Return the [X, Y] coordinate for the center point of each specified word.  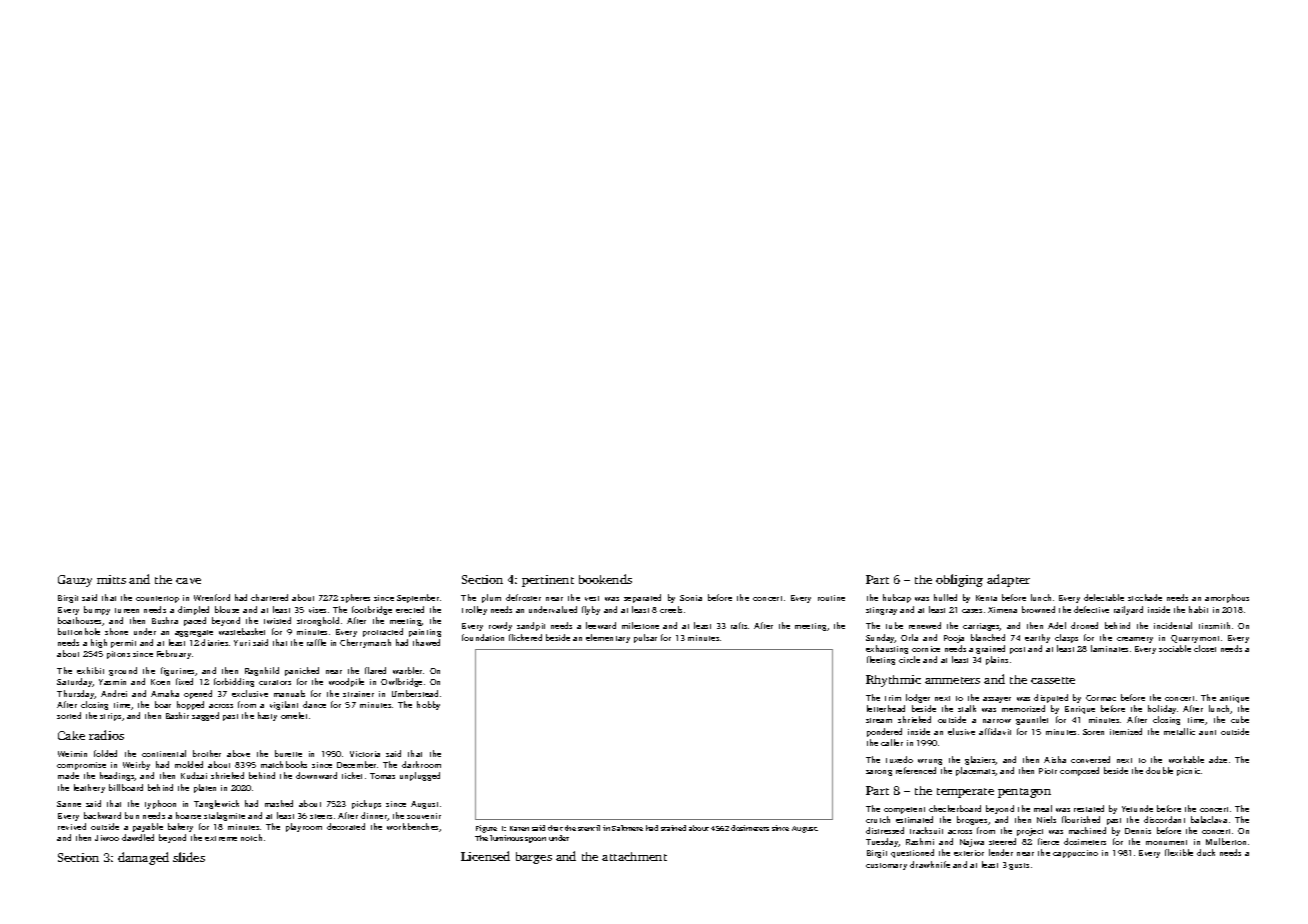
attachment [634, 856]
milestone [640, 625]
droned [1084, 625]
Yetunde [1137, 808]
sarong [879, 773]
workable [1186, 759]
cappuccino [1075, 854]
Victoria [365, 754]
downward [316, 775]
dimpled [193, 610]
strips [110, 717]
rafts [739, 625]
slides [189, 857]
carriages [981, 627]
